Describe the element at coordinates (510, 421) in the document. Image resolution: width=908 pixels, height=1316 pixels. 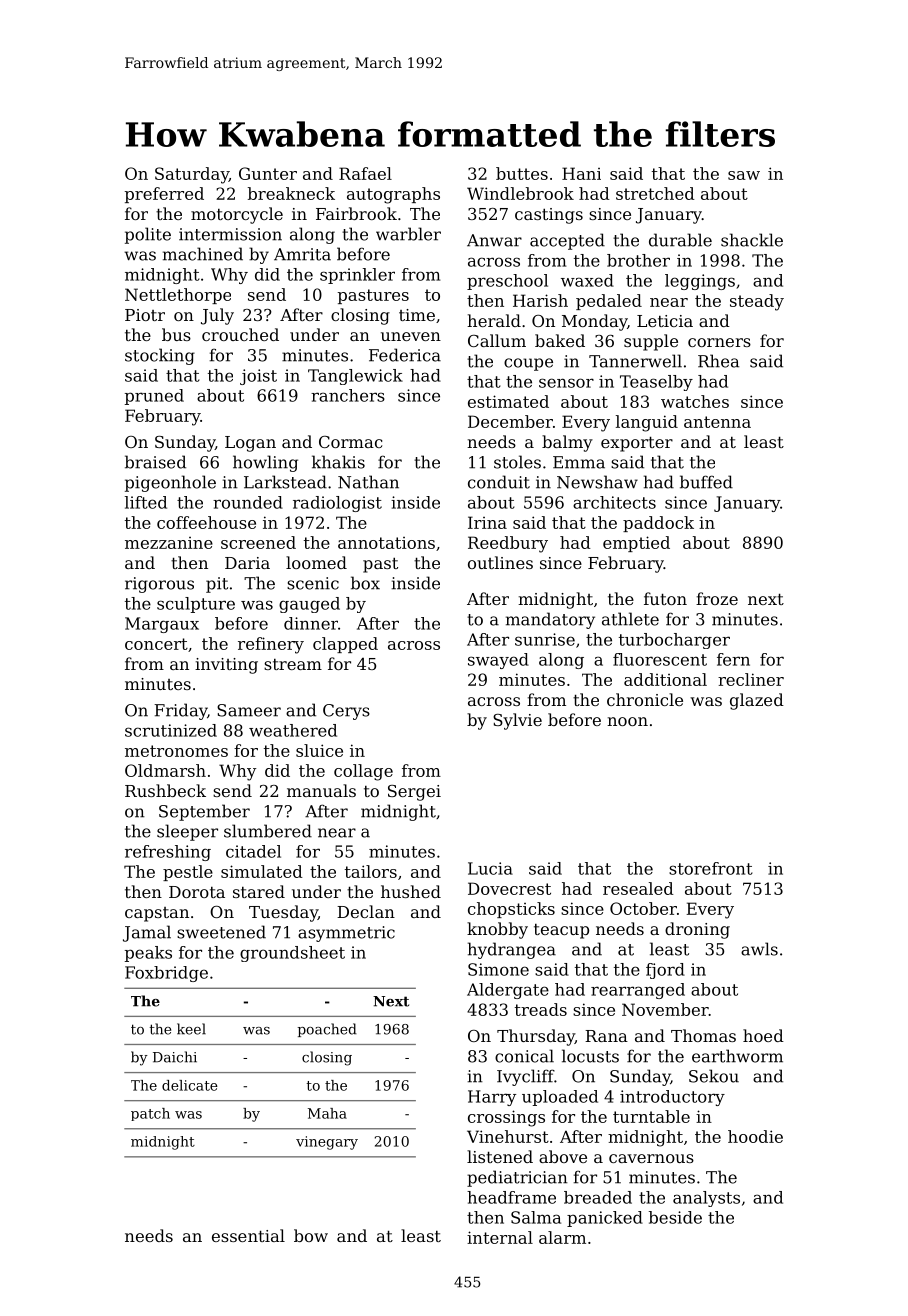
I see `December` at that location.
